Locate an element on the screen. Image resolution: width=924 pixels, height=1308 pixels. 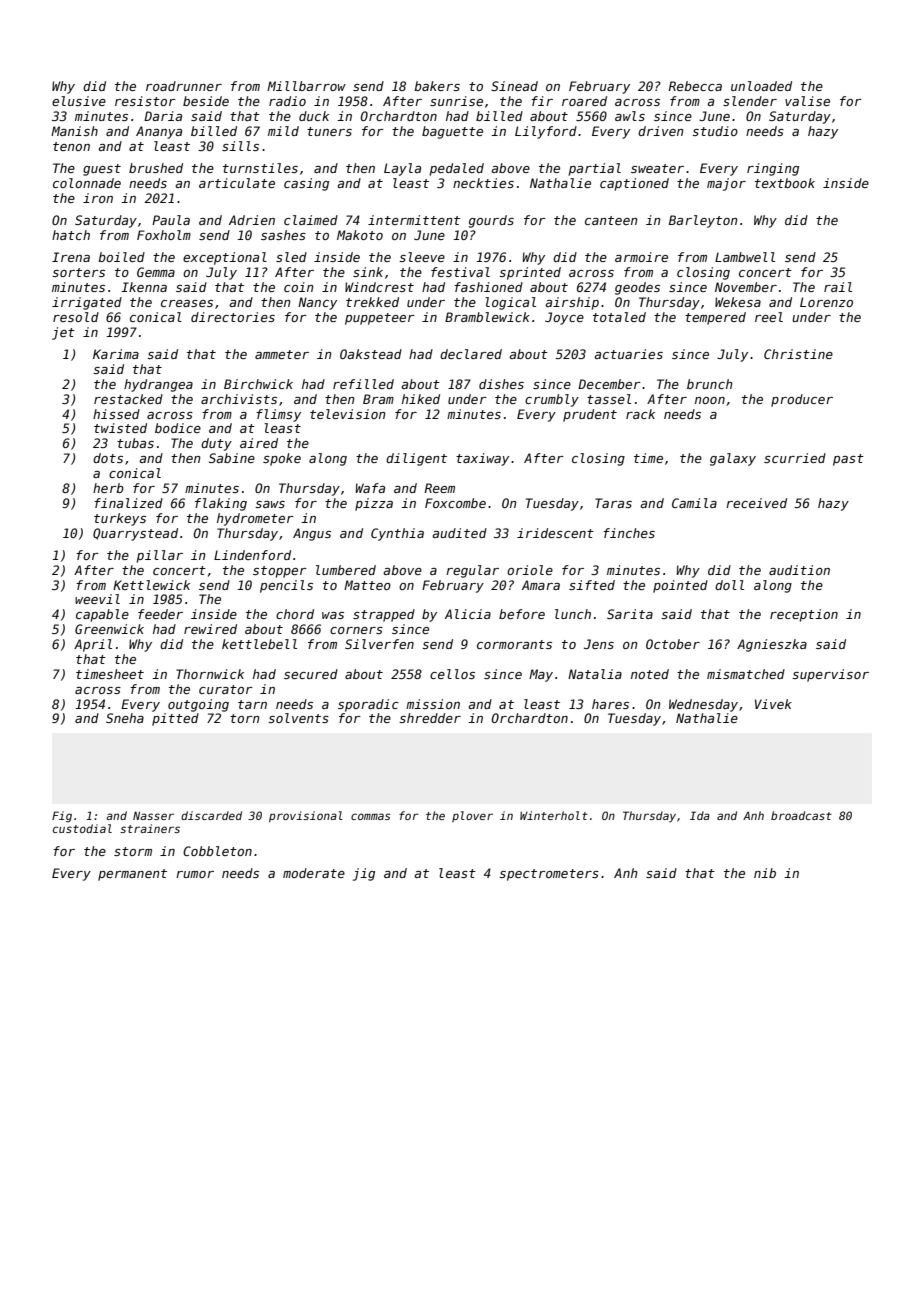
turnstiles is located at coordinates (260, 168).
